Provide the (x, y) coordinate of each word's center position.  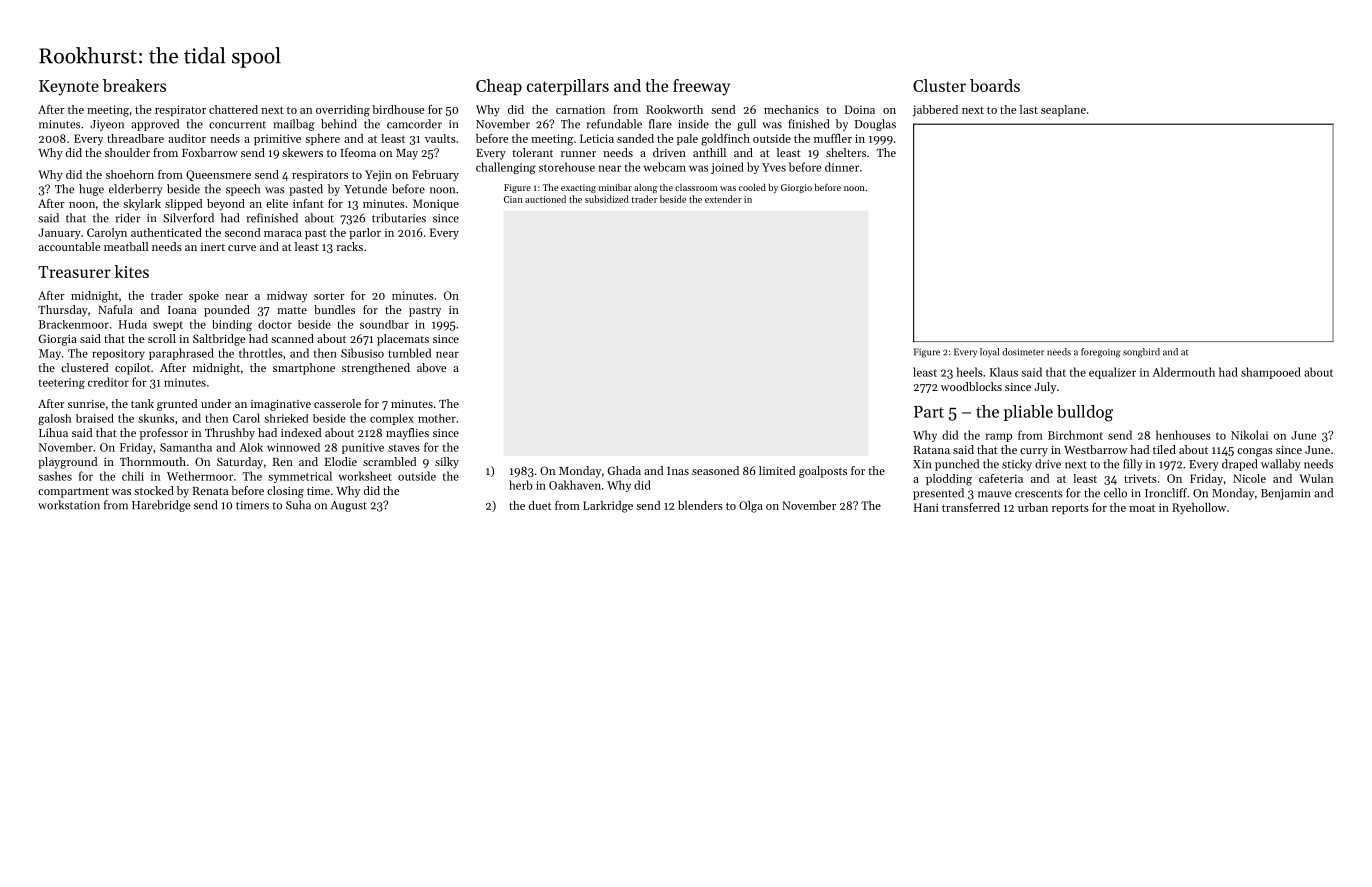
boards (995, 85)
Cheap (499, 87)
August (349, 506)
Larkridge (608, 507)
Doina (860, 109)
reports (1070, 509)
